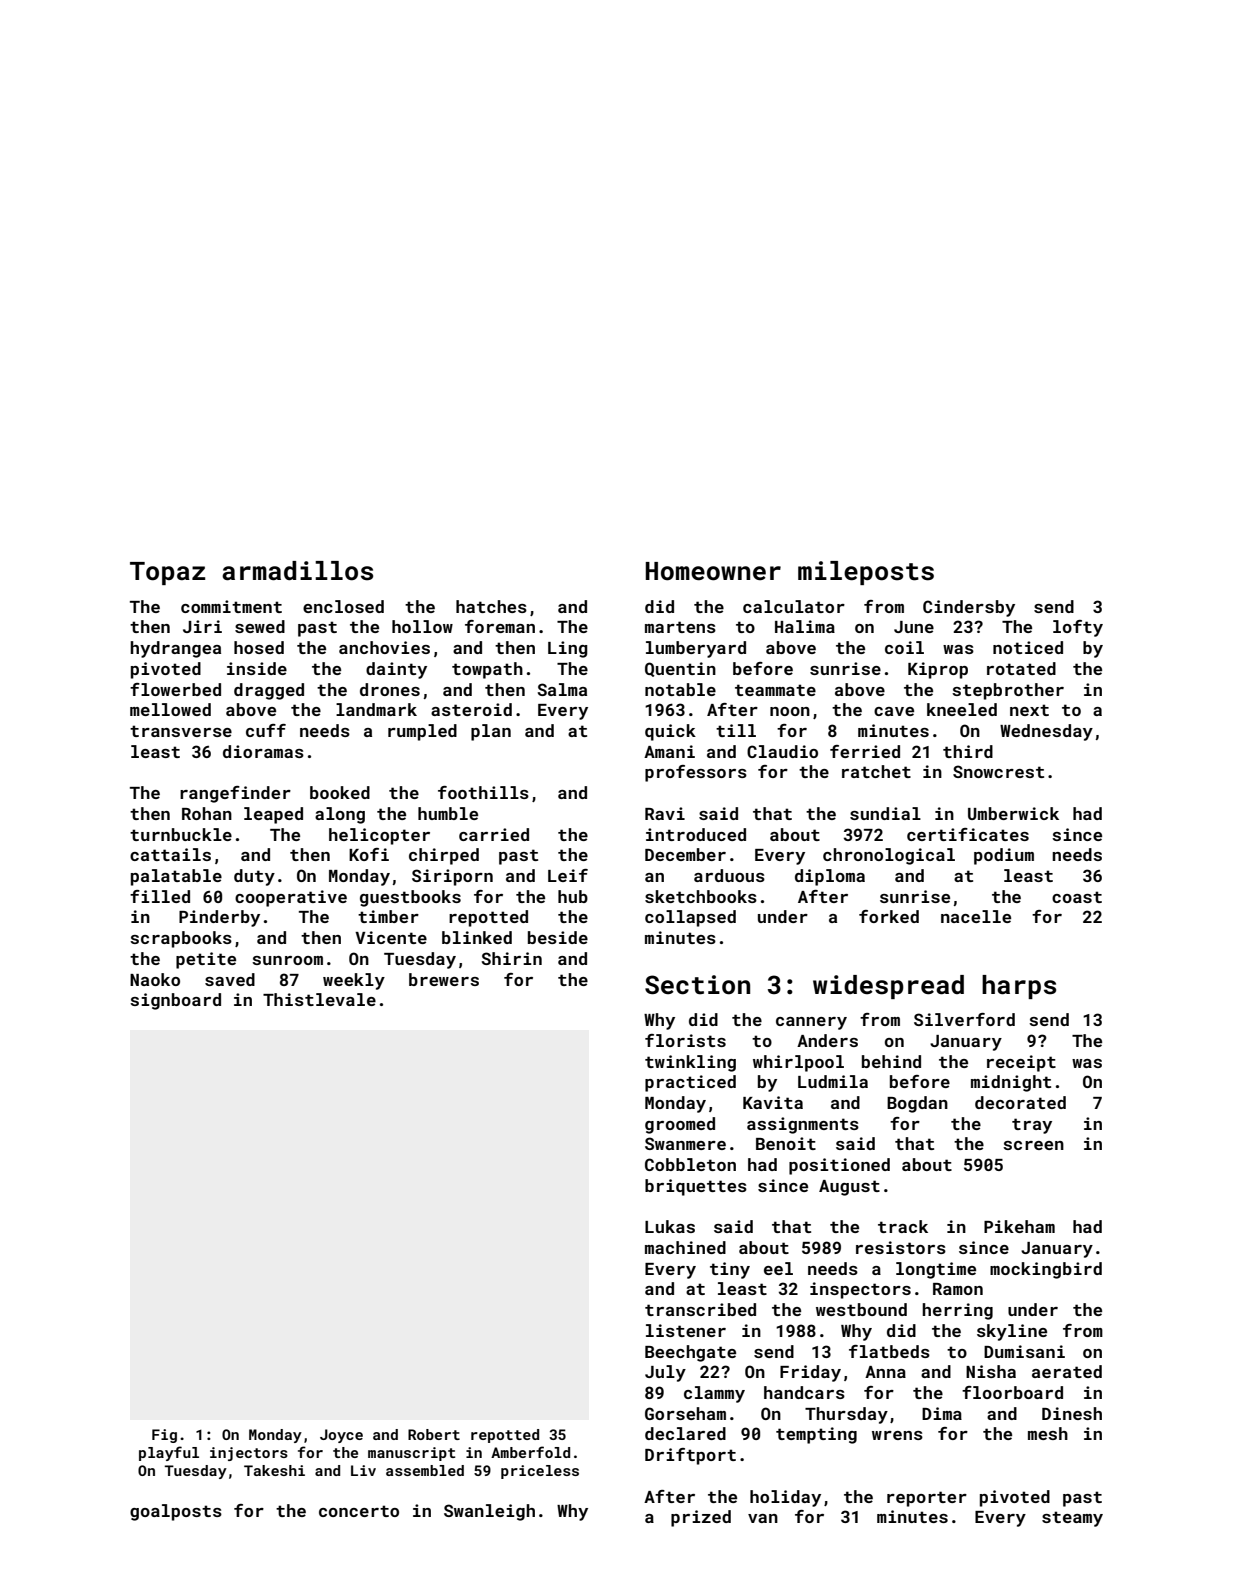  I want to click on sewed, so click(260, 626).
